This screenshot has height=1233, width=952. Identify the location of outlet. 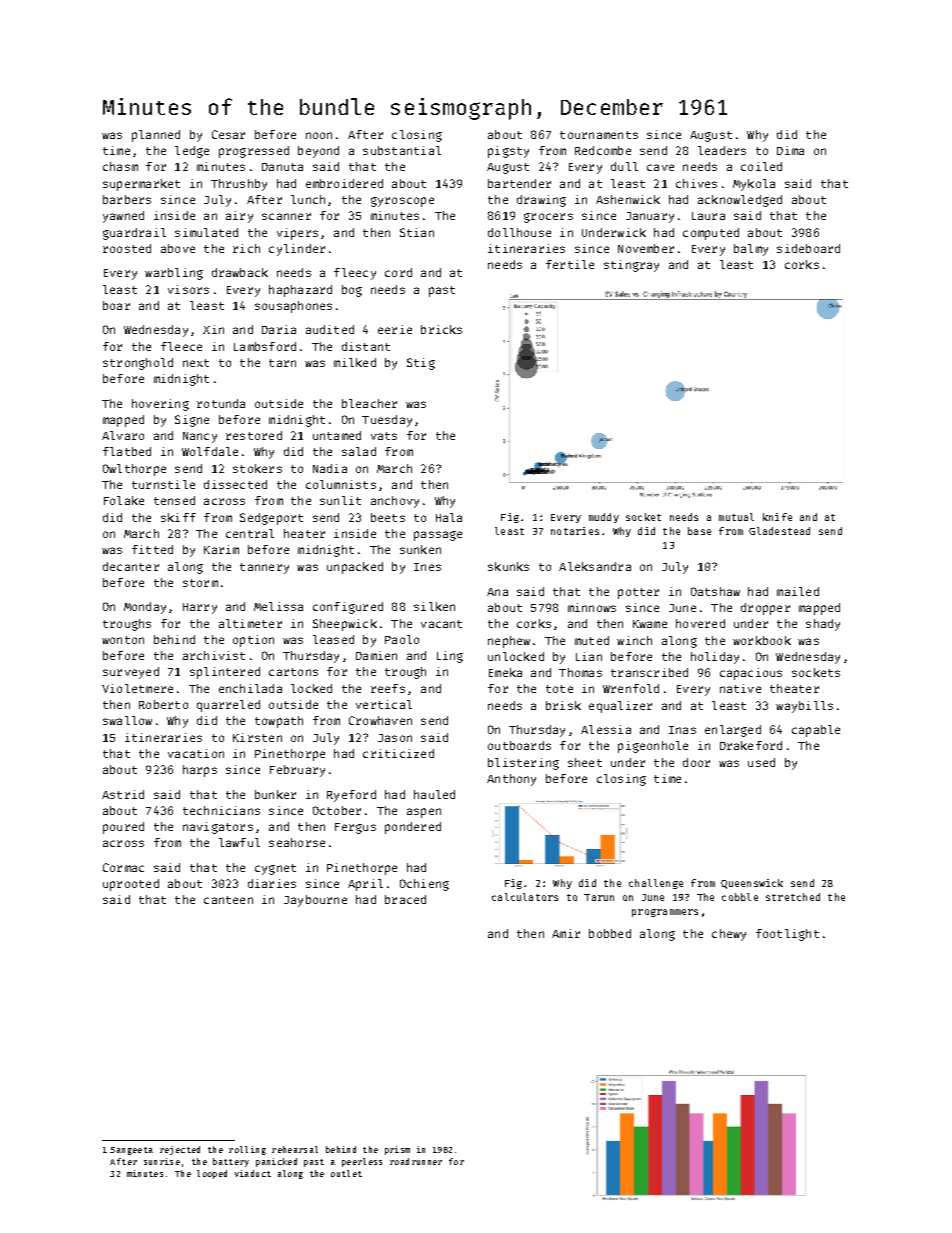
(346, 1173).
